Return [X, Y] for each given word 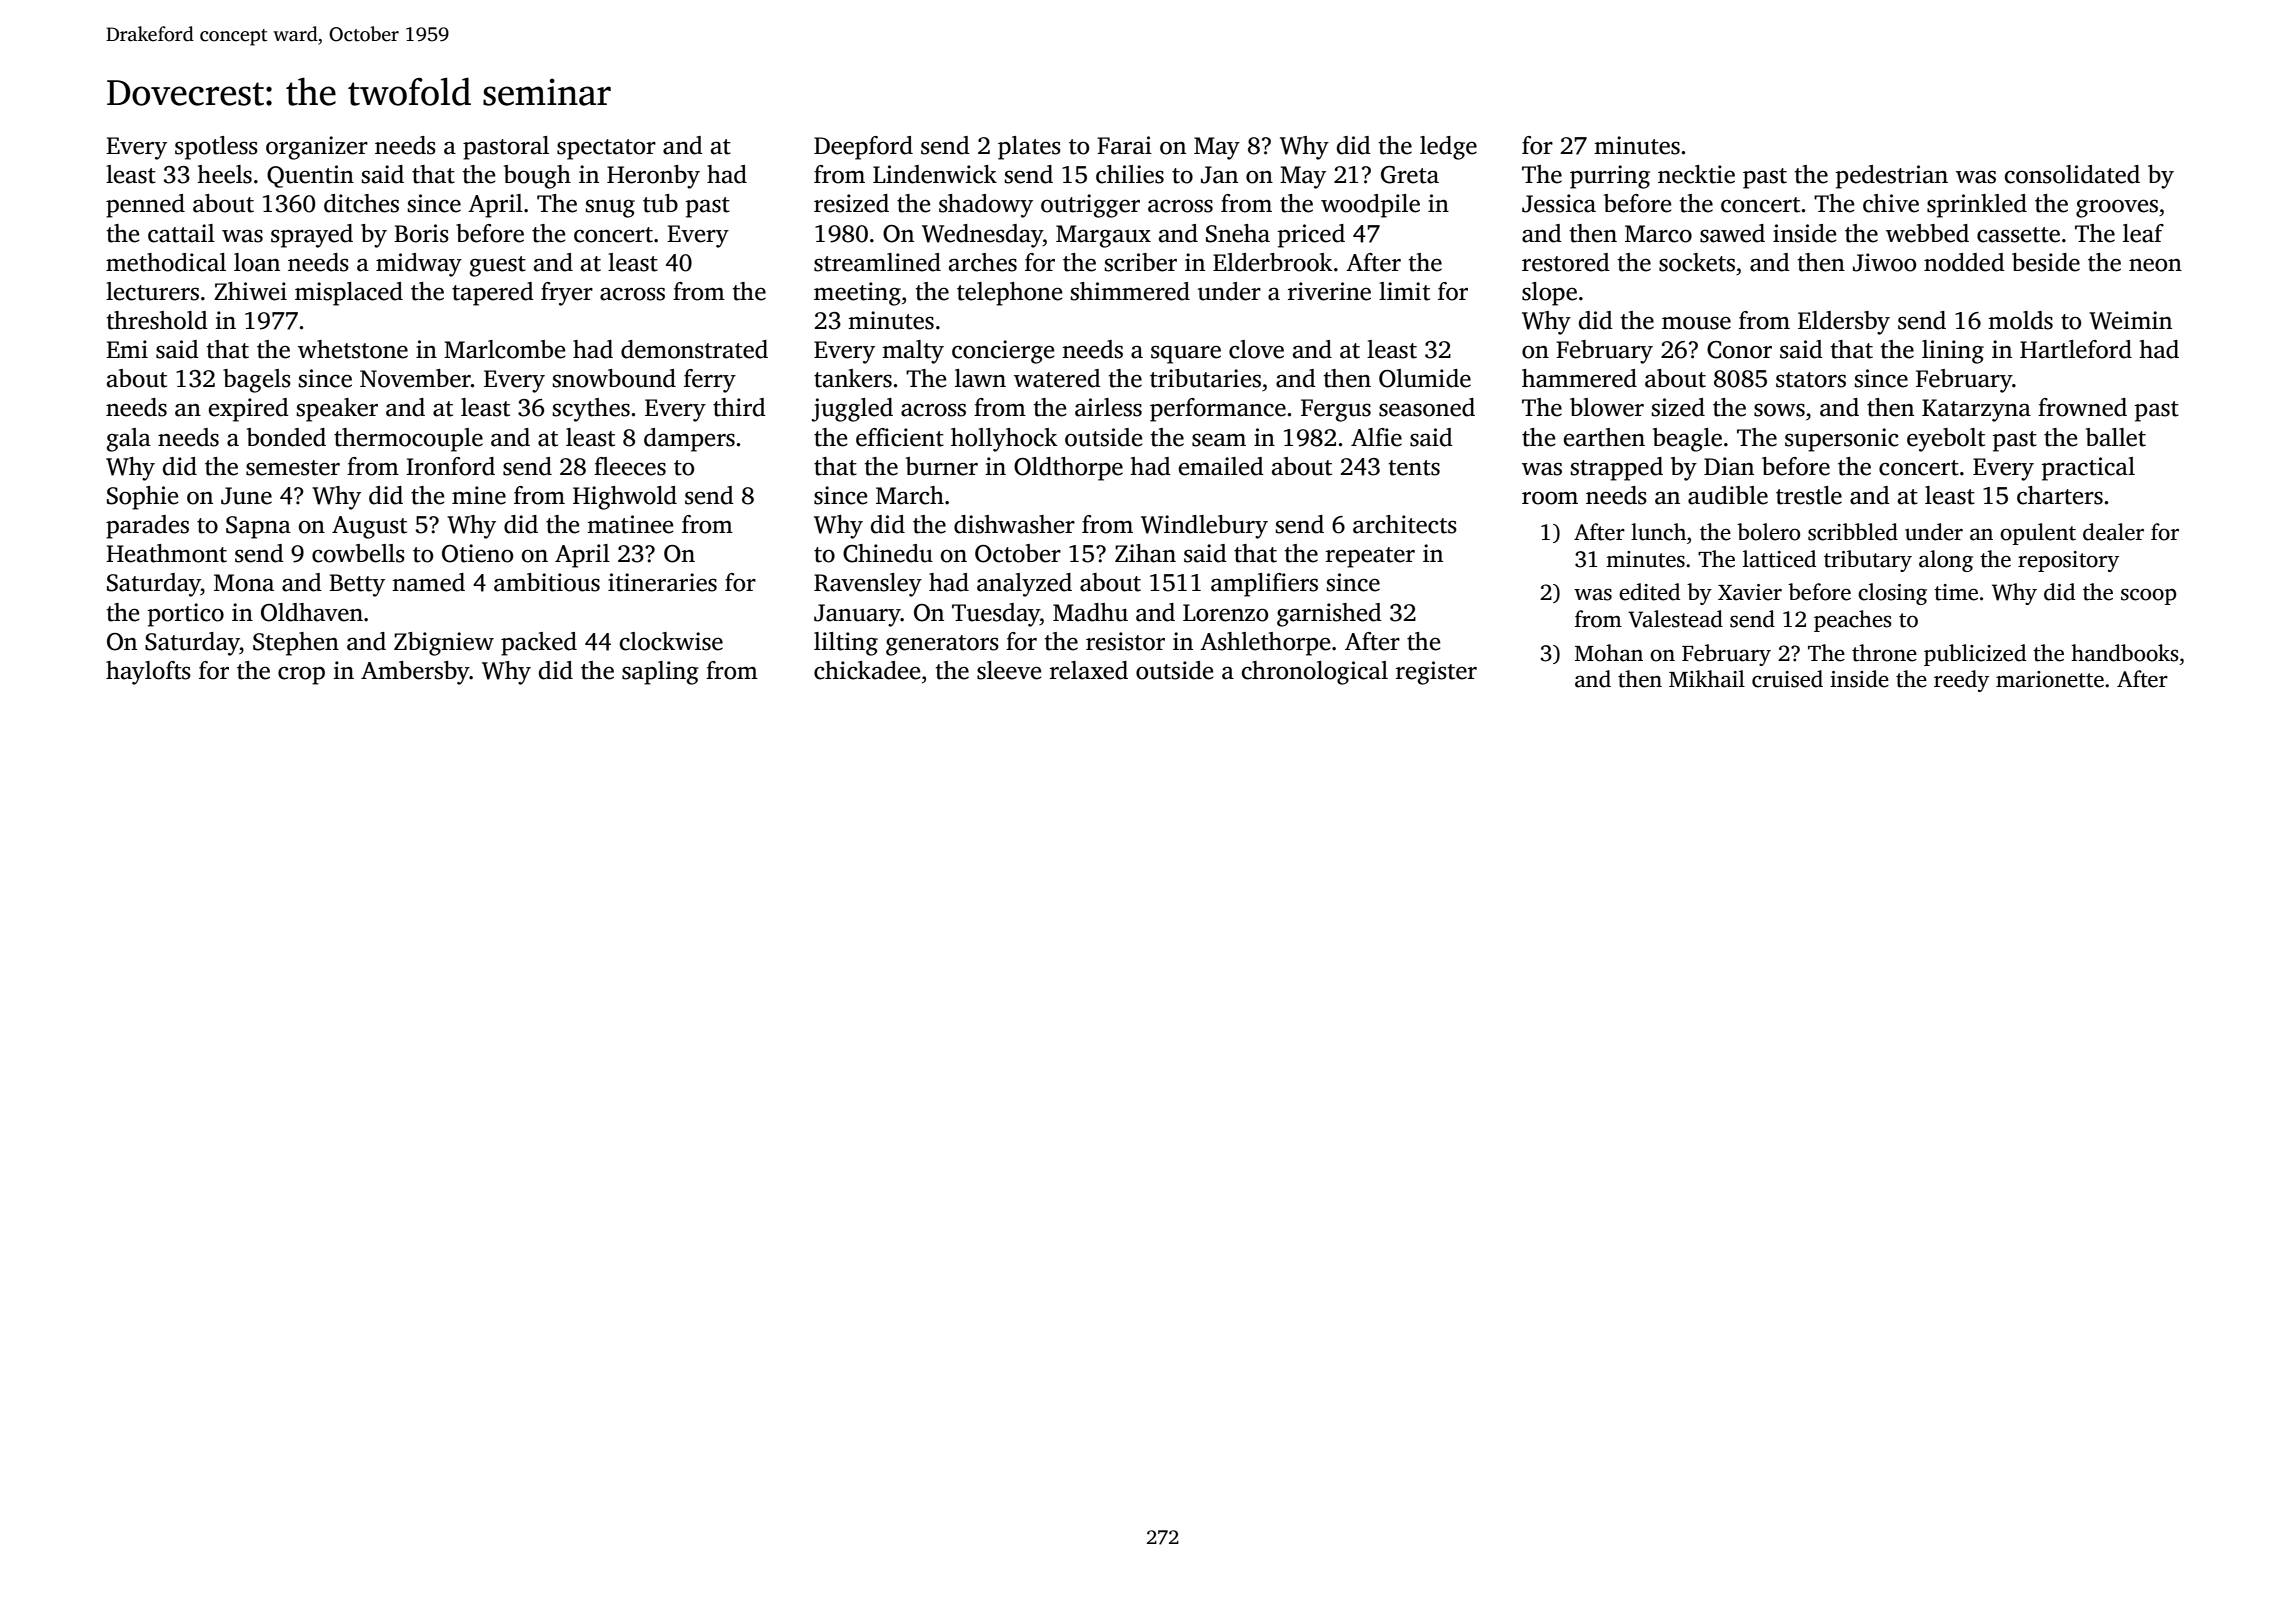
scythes [591, 410]
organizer [317, 148]
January [857, 615]
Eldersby [1844, 323]
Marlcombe [504, 349]
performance [1218, 410]
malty [913, 352]
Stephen [296, 644]
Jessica [1559, 203]
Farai [1124, 145]
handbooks [2125, 653]
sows [1779, 410]
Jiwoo [1884, 262]
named [428, 582]
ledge [1448, 148]
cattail [181, 233]
